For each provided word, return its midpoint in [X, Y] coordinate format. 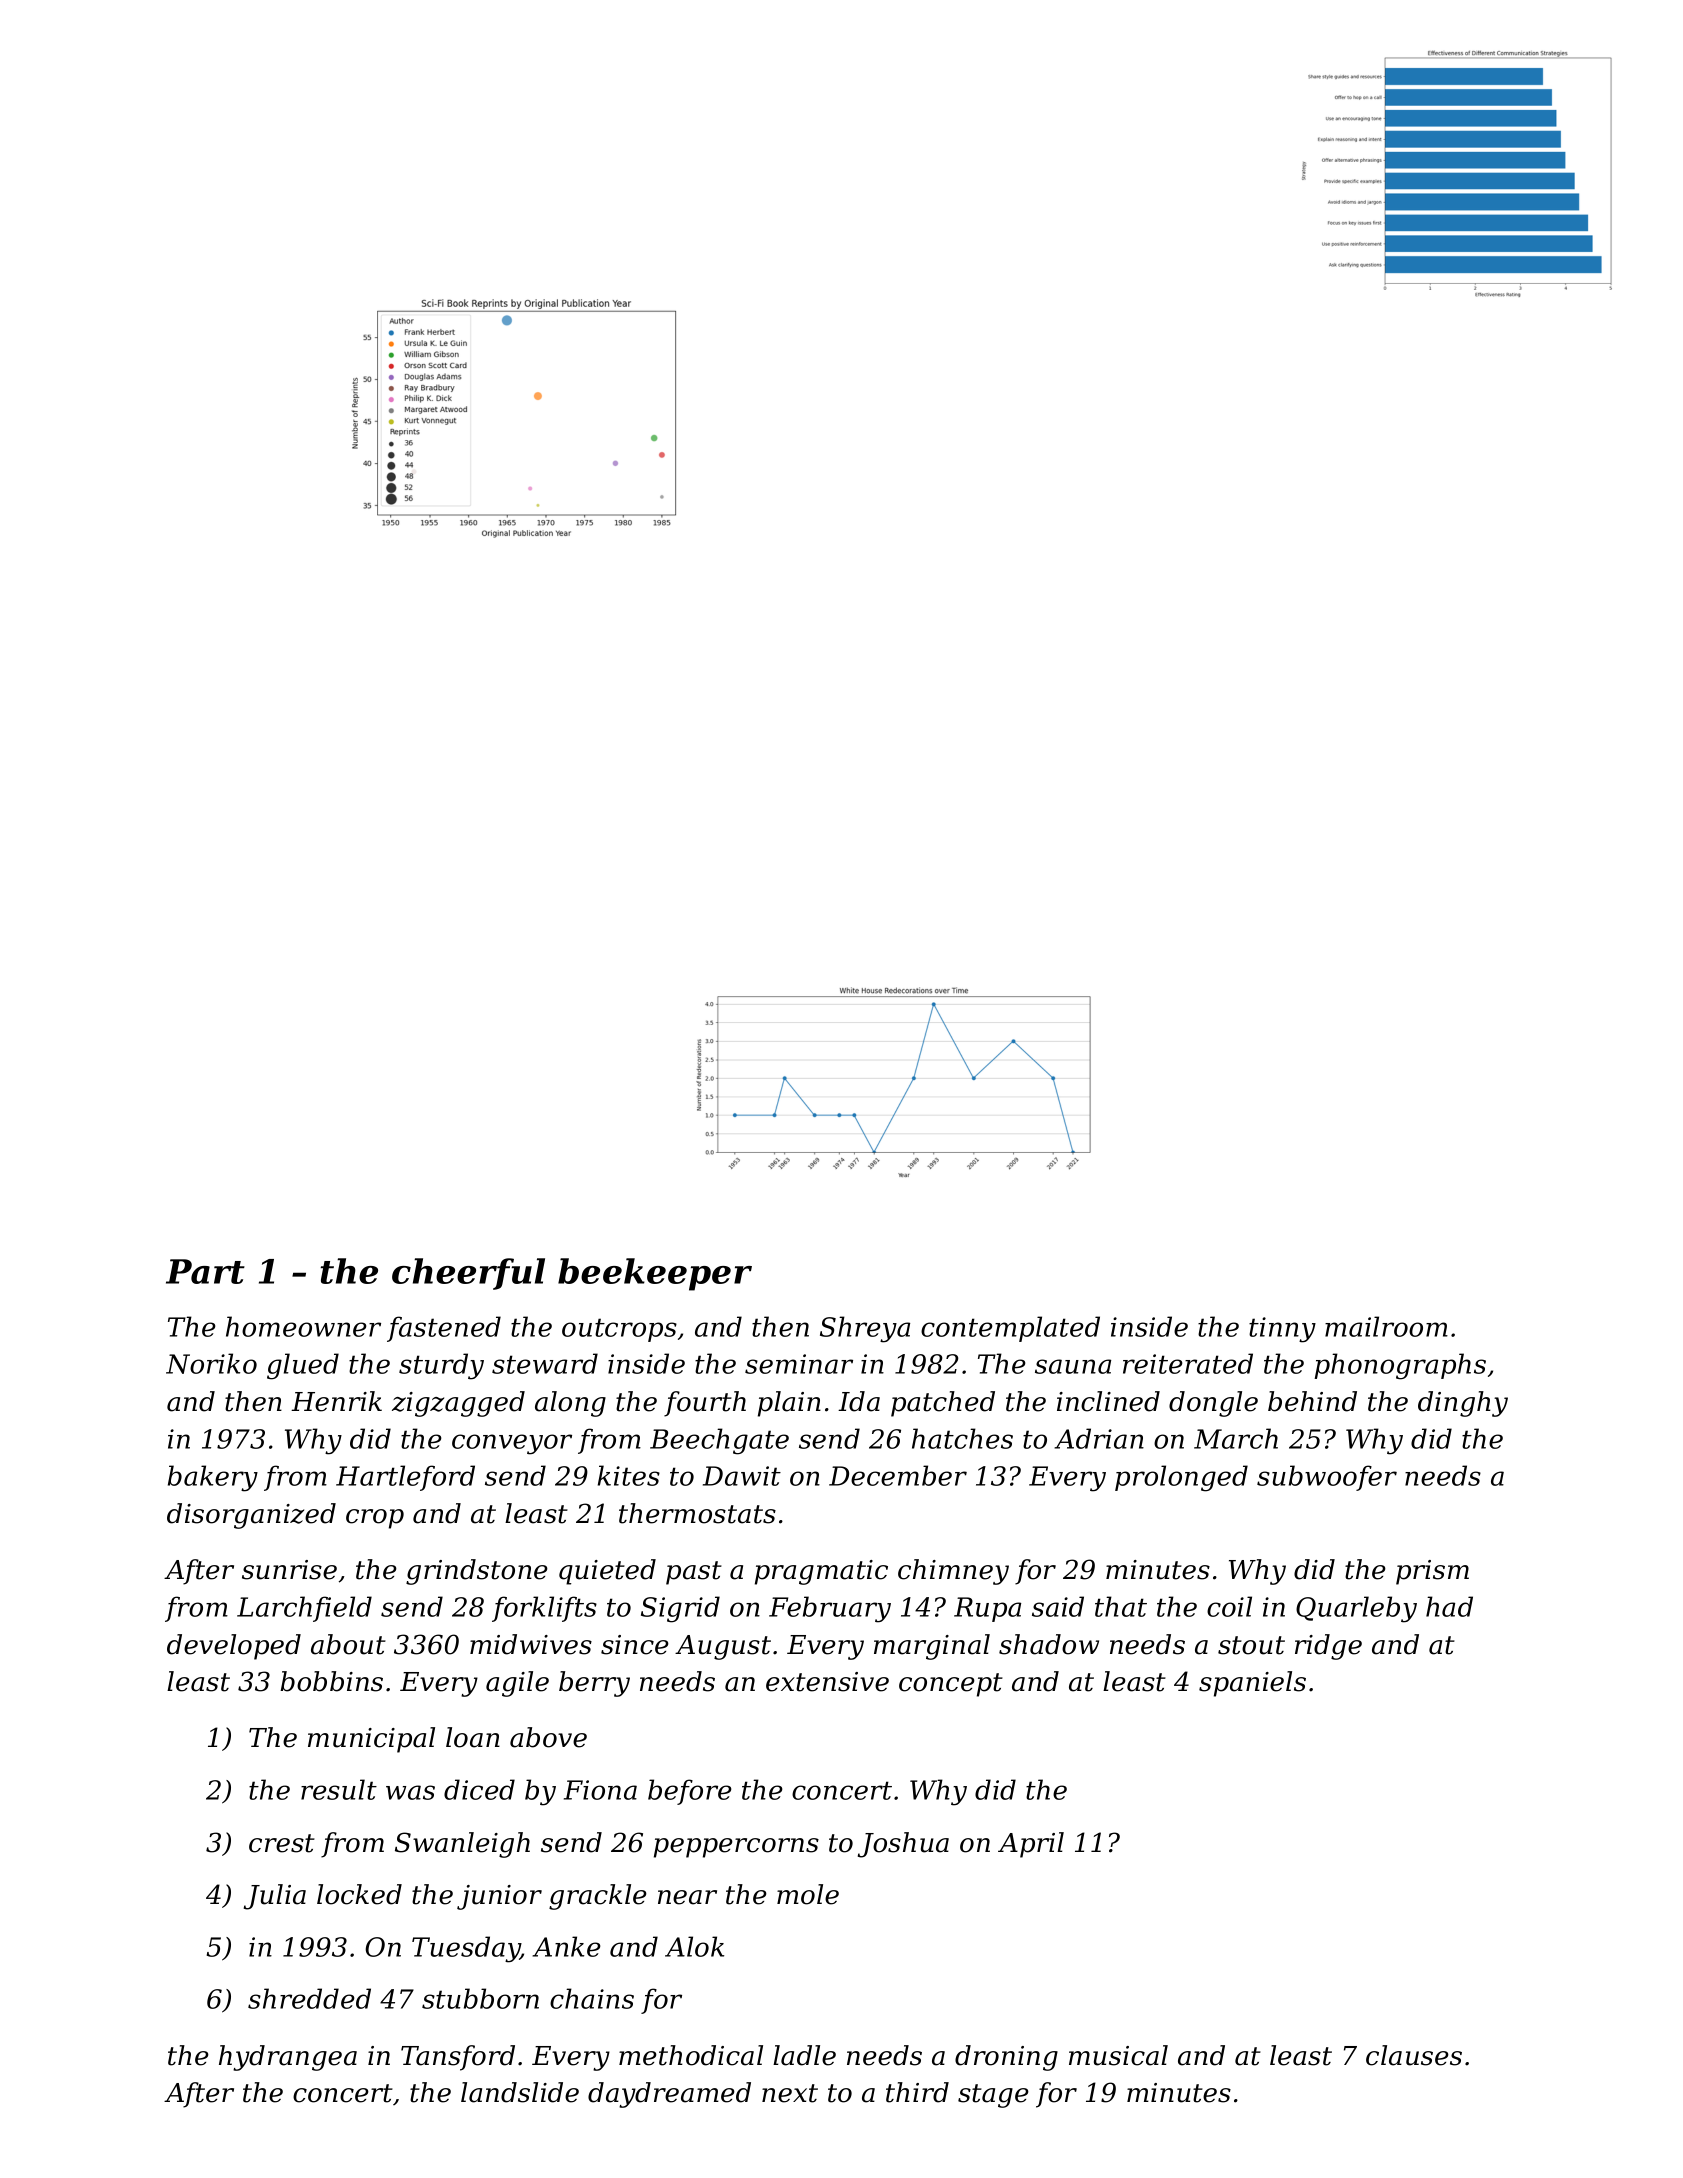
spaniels [1252, 1684]
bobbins [331, 1681]
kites [629, 1475]
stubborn [480, 1998]
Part [205, 1271]
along [570, 1404]
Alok [694, 1946]
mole [808, 1894]
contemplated [1010, 1329]
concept [951, 1685]
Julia [275, 1897]
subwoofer [1327, 1478]
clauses [1414, 2055]
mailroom [1386, 1326]
